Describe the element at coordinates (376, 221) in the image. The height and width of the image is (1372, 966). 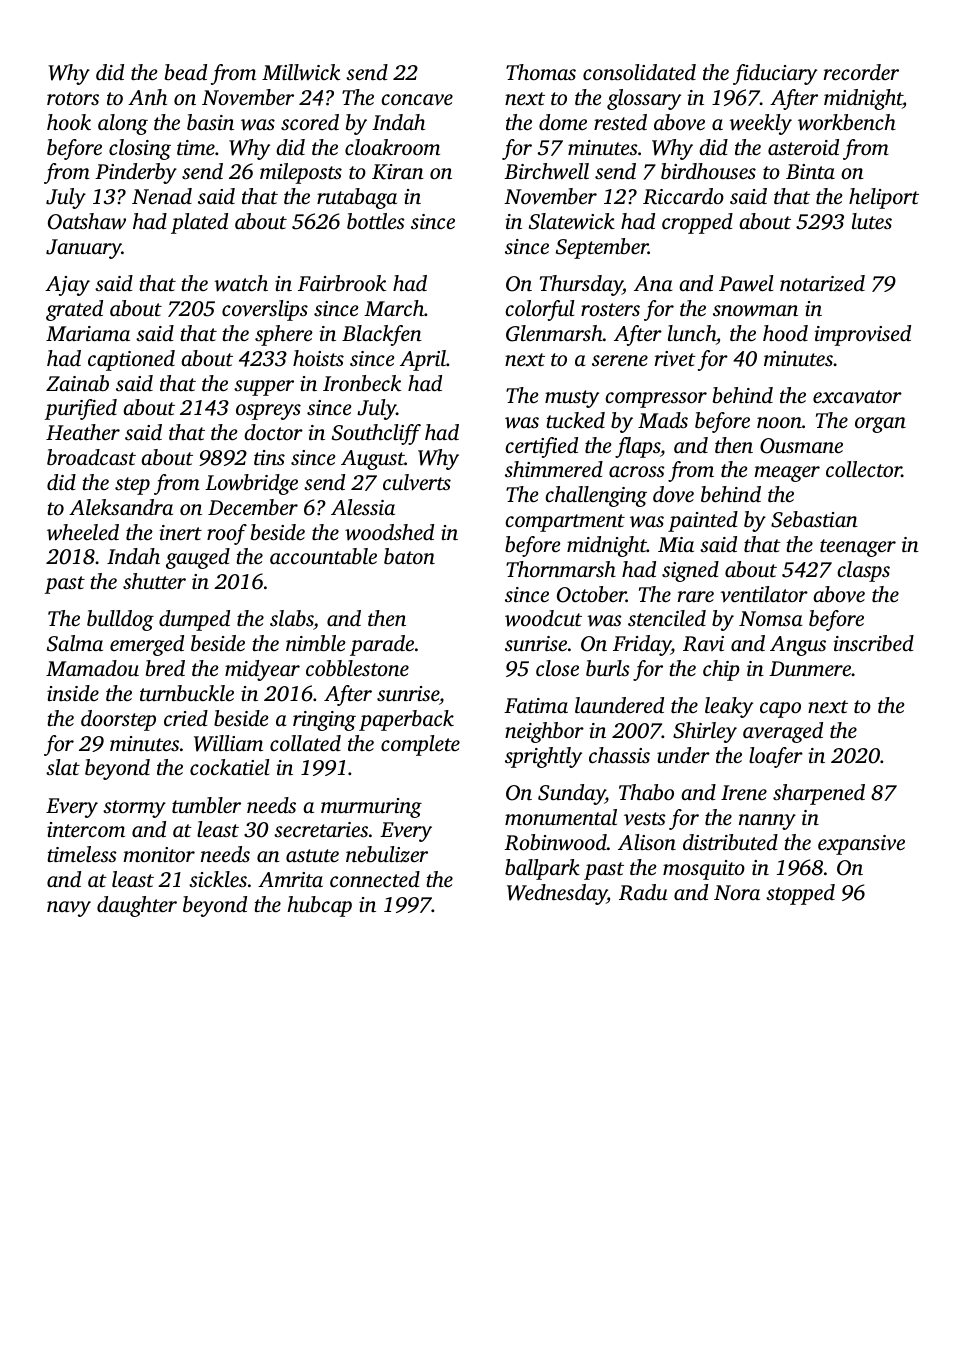
I see `bottles` at that location.
